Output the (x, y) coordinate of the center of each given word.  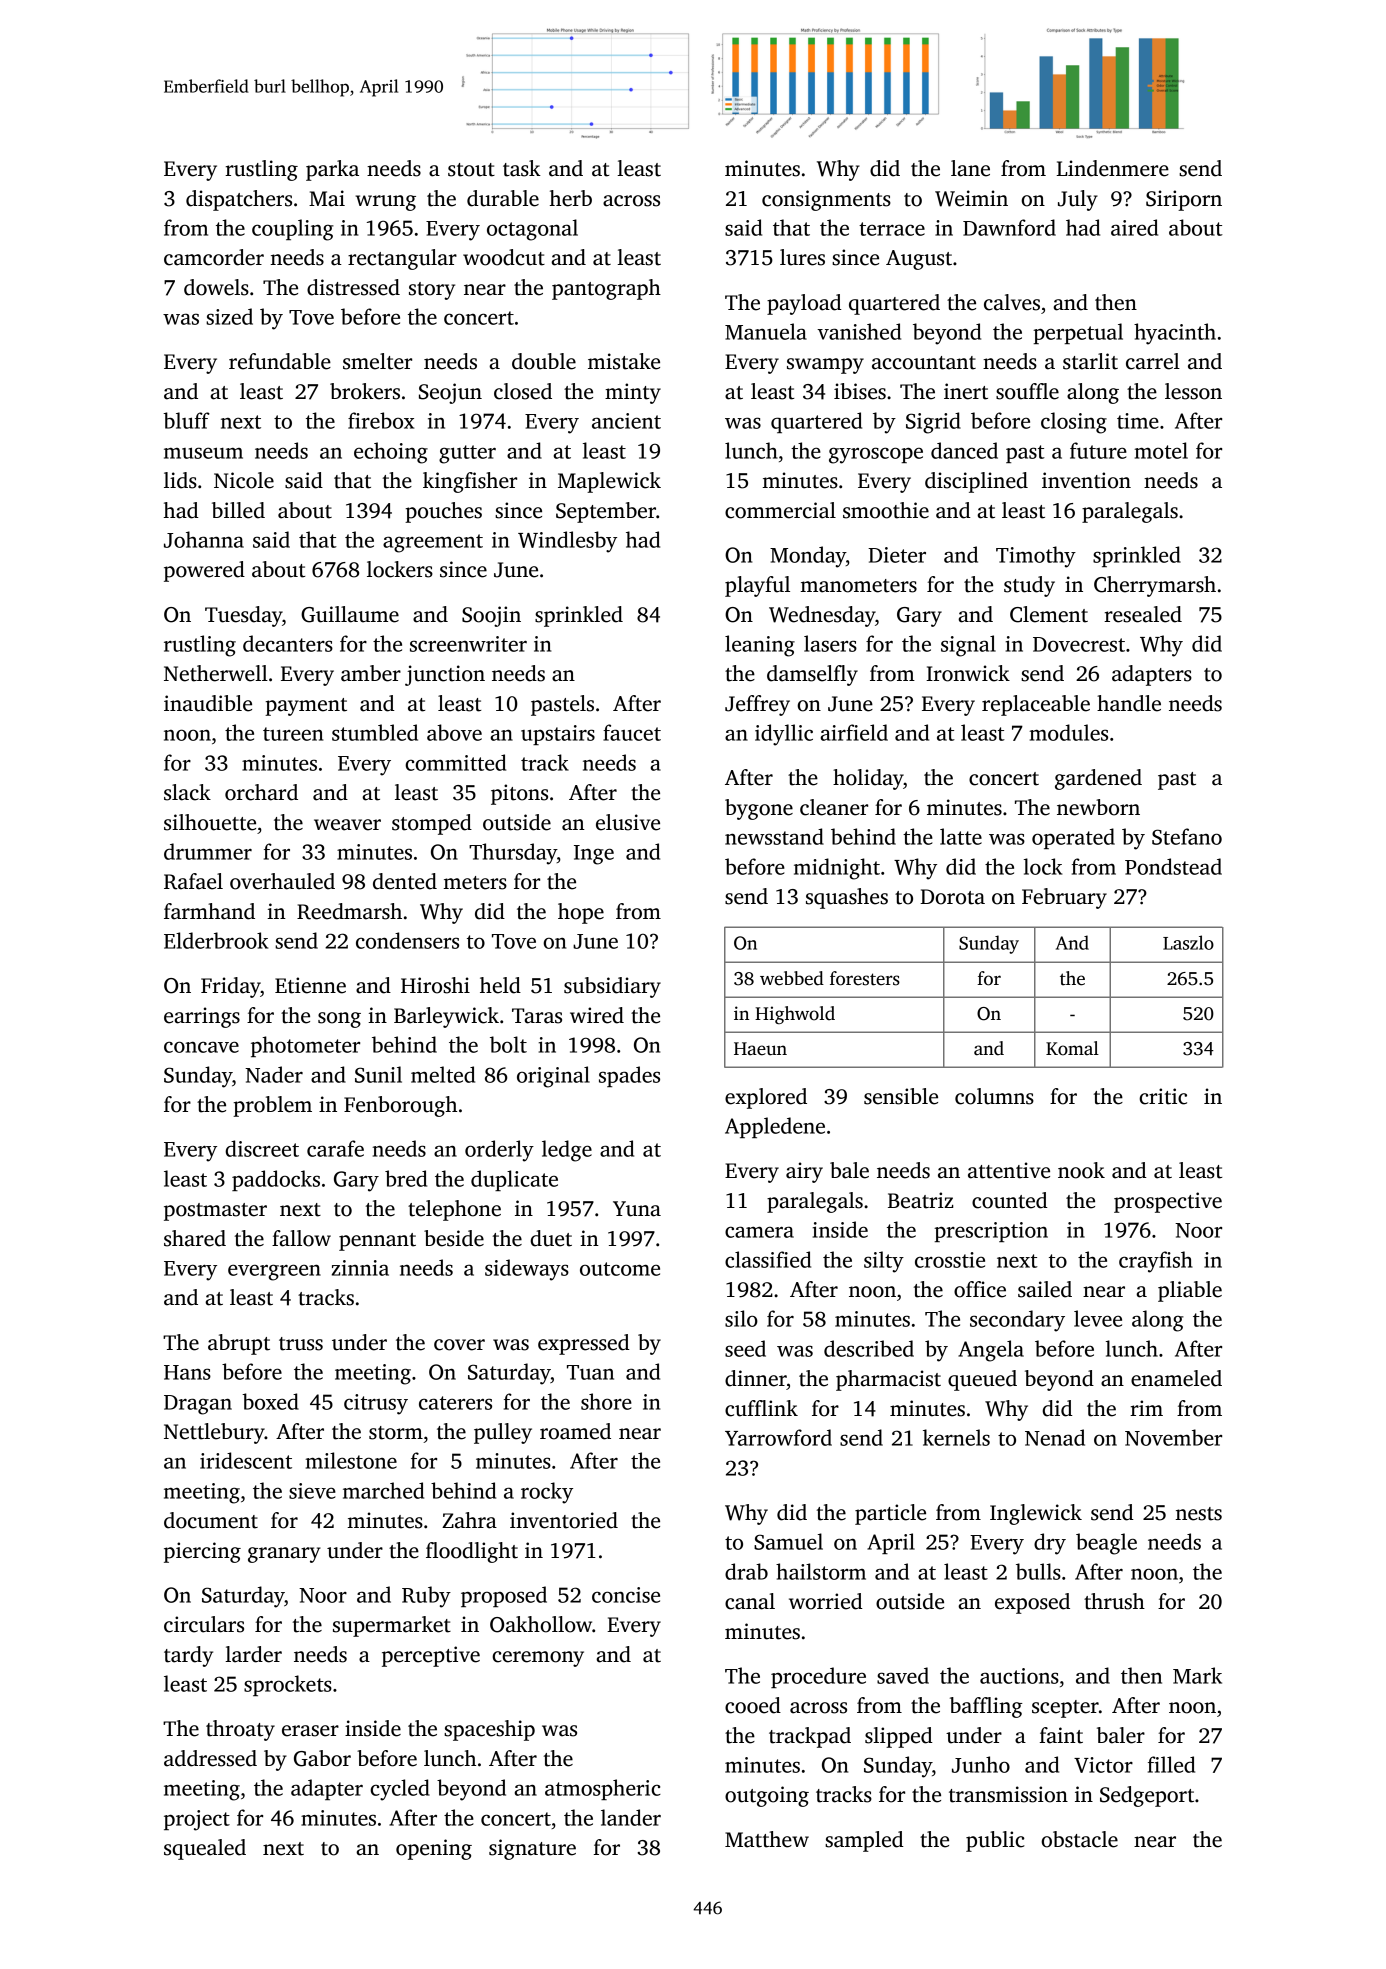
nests (1198, 1514)
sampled (864, 1841)
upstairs (558, 735)
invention (1086, 480)
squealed (205, 1849)
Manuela (766, 331)
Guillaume (350, 614)
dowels (216, 287)
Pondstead (1173, 866)
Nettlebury (214, 1433)
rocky (547, 1493)
